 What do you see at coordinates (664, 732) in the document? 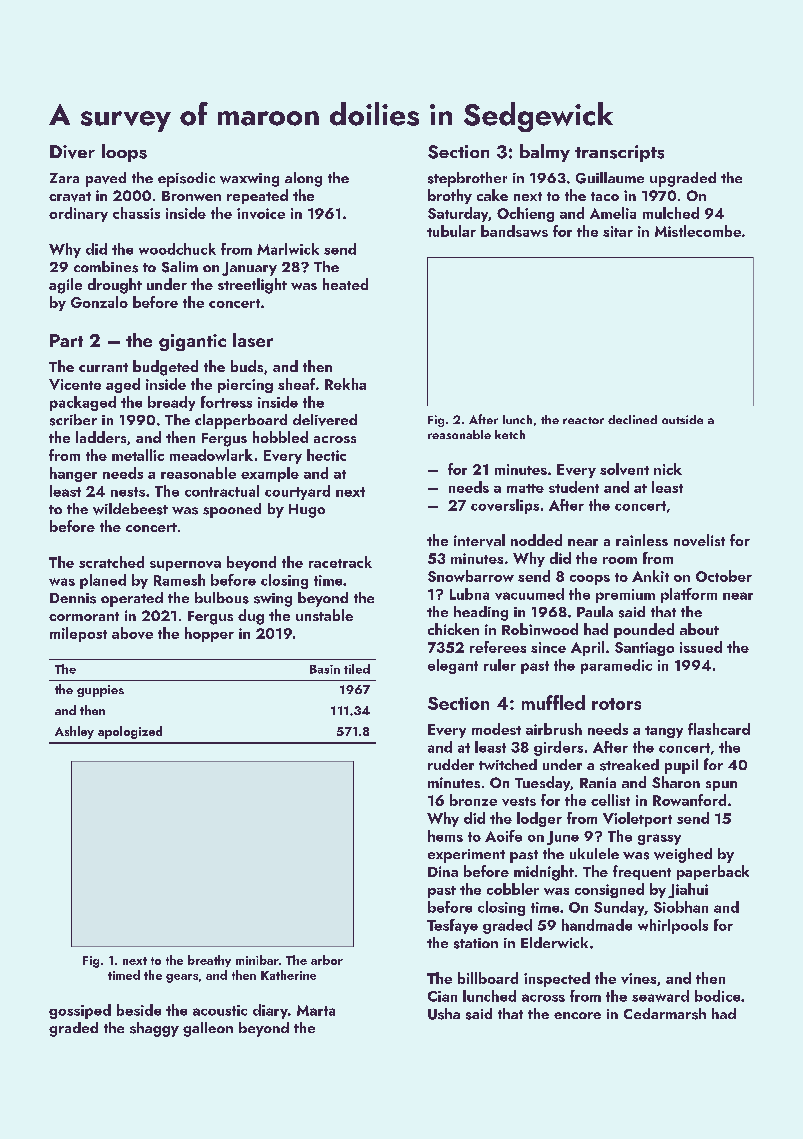
I see `tangy` at bounding box center [664, 732].
